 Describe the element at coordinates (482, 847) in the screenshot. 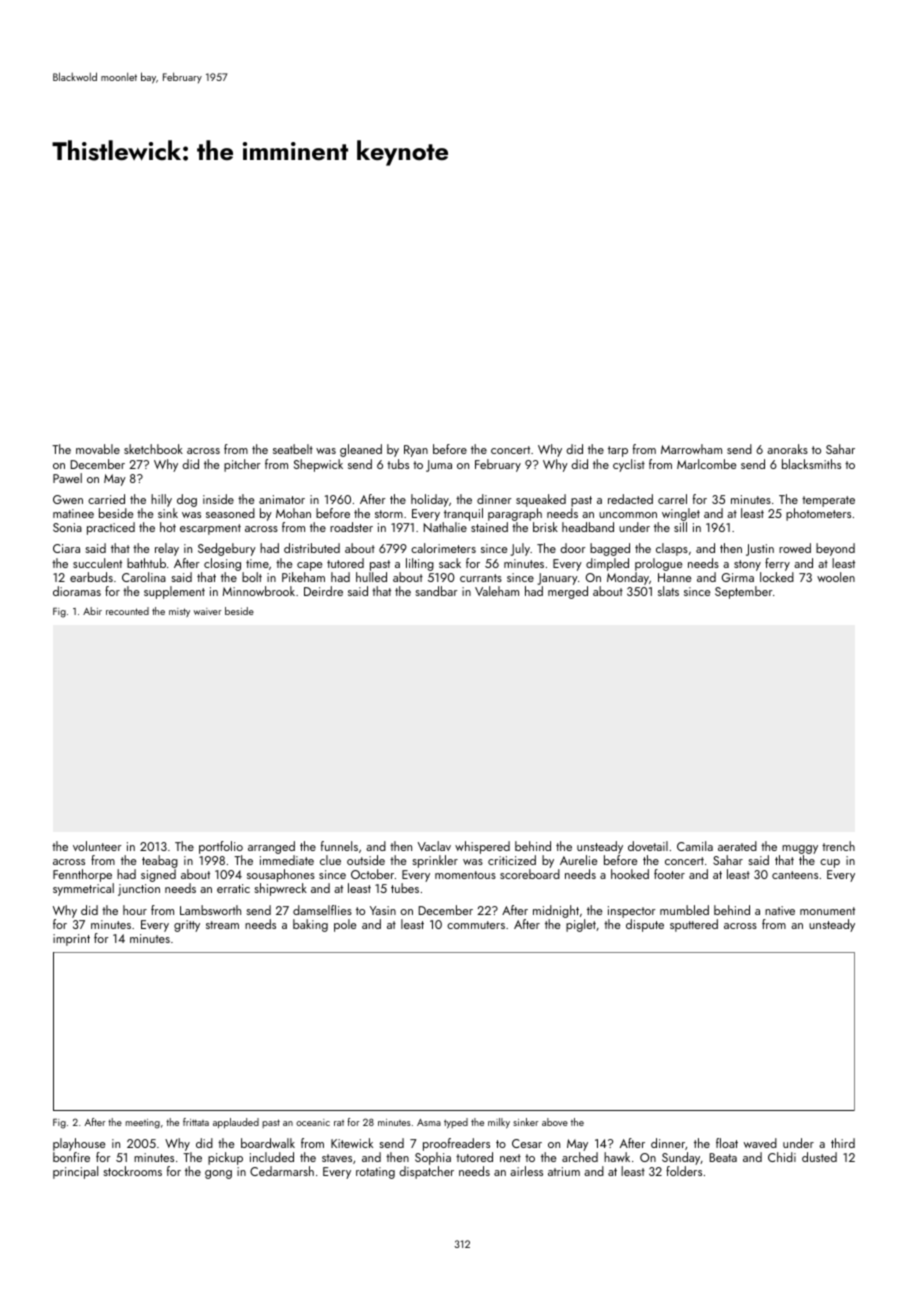

I see `whispered` at that location.
